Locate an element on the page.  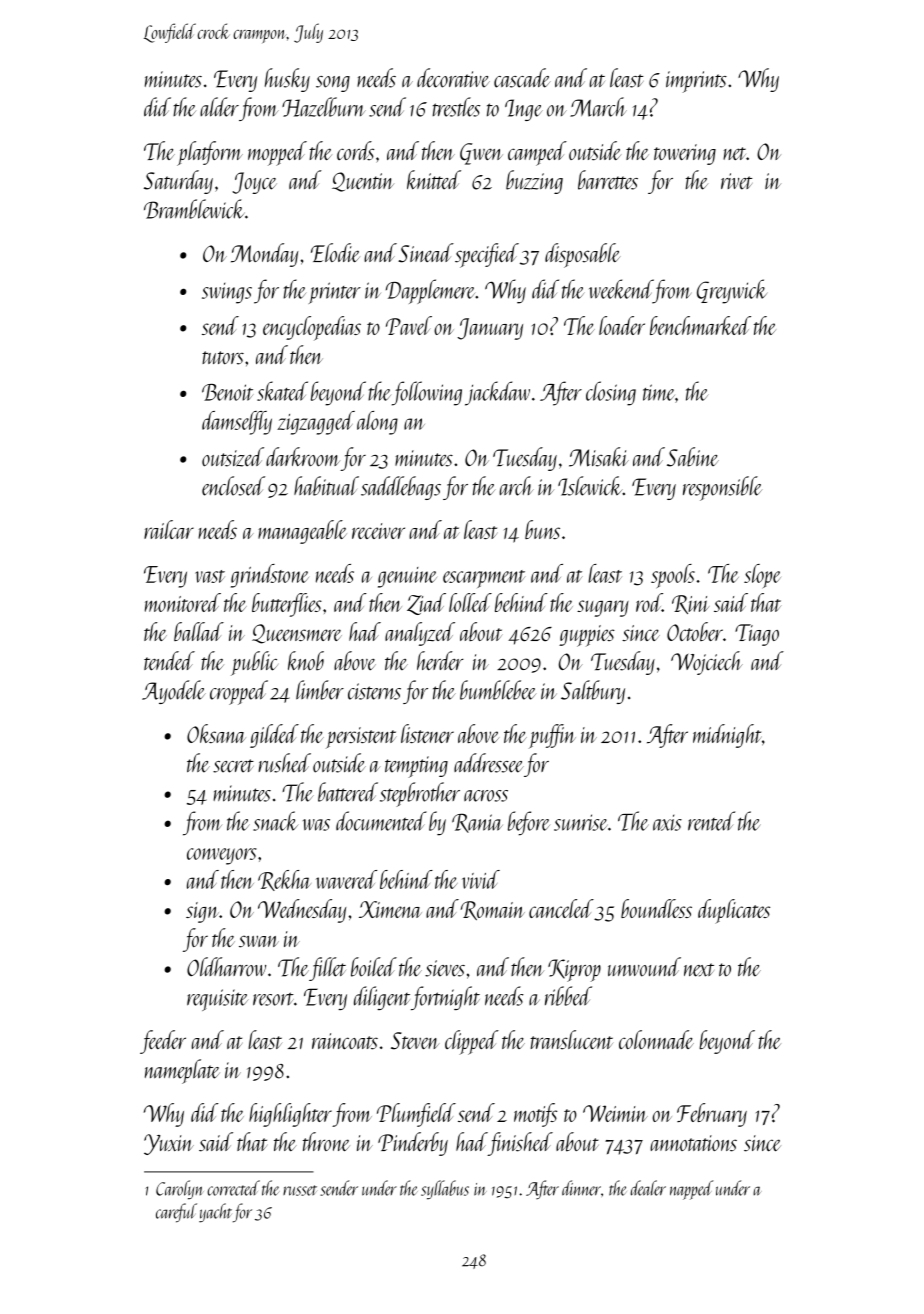
yacht is located at coordinates (215, 1213).
